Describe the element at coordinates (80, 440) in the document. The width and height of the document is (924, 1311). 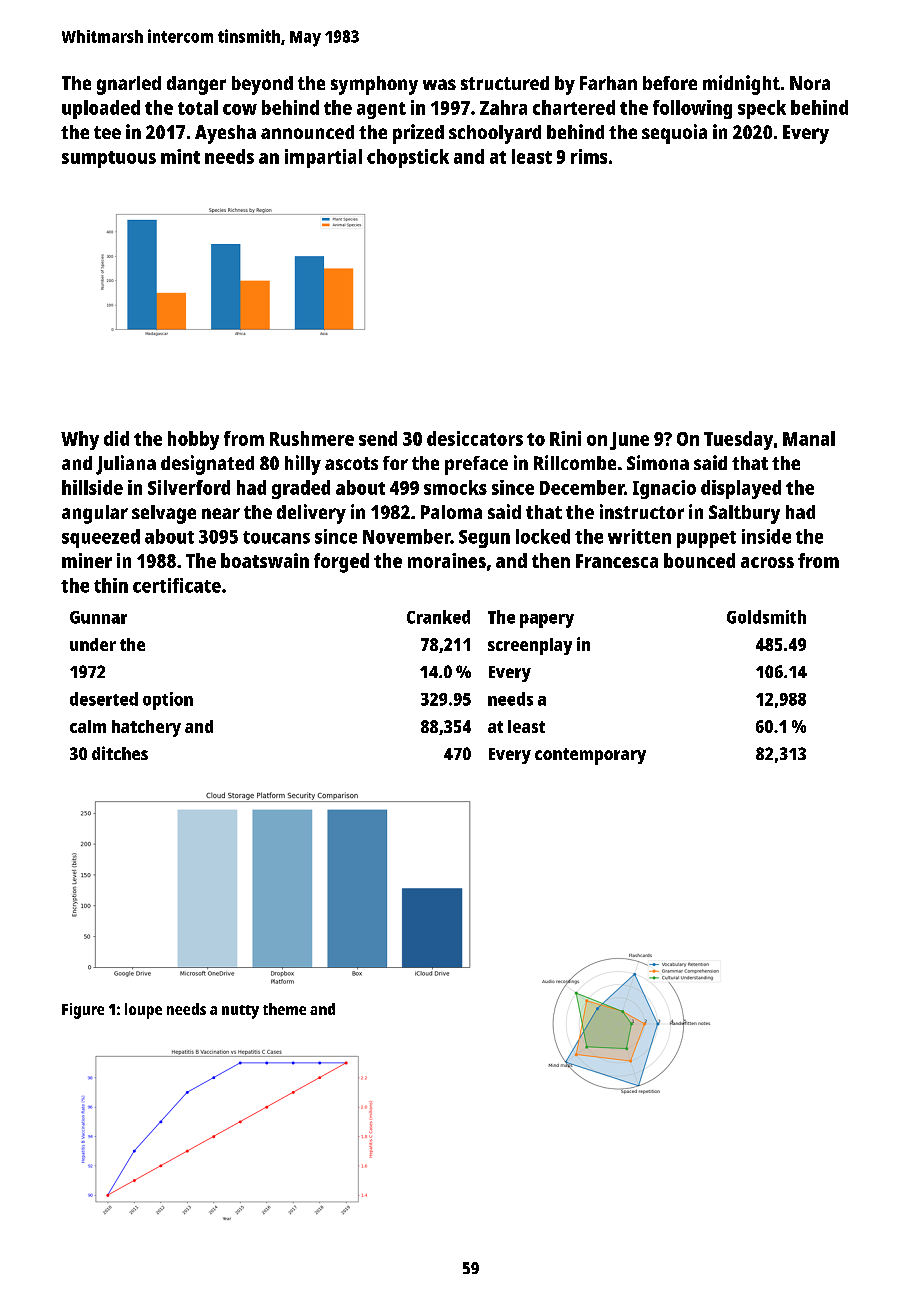
I see `Why` at that location.
